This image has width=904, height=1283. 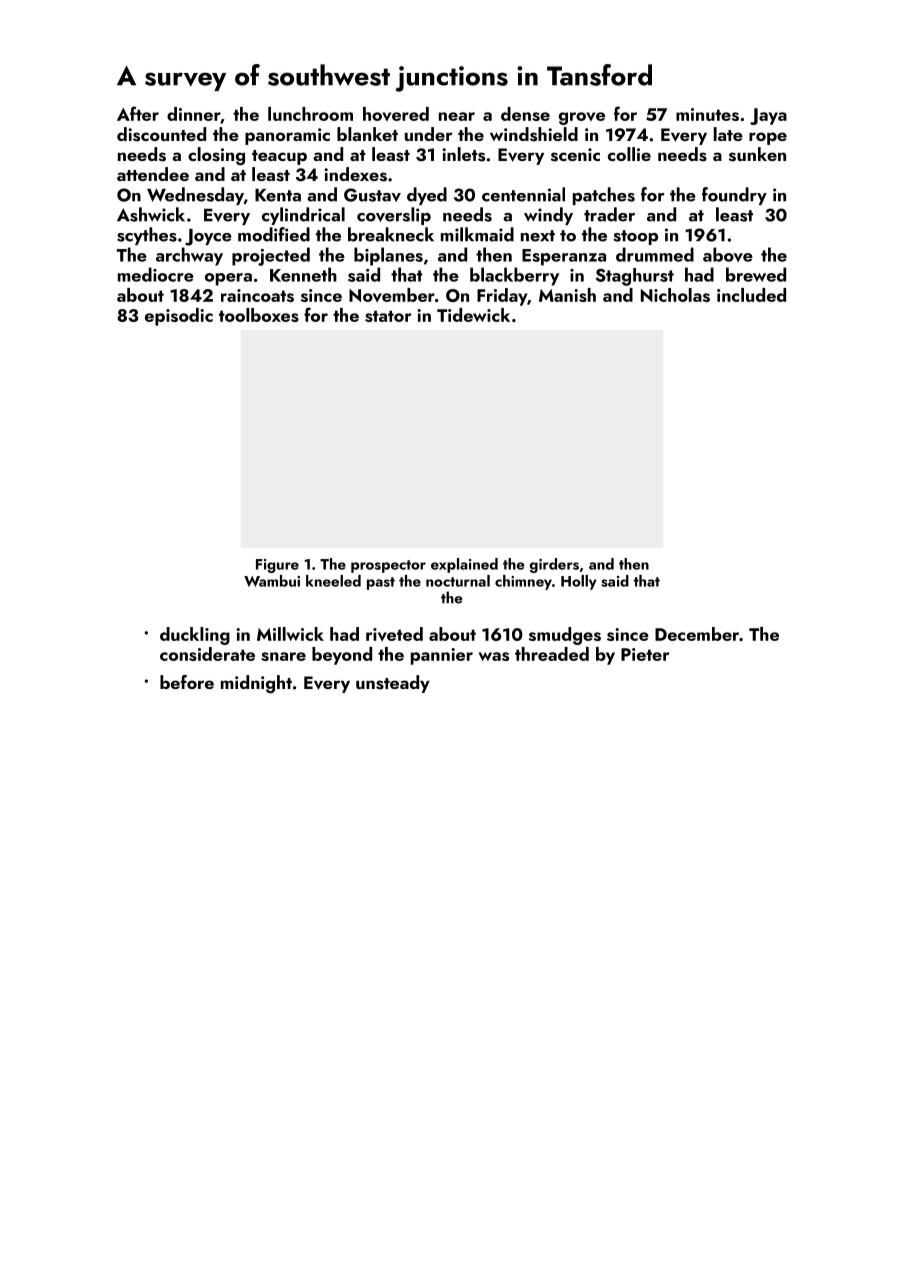 I want to click on Kenneth, so click(x=303, y=274).
